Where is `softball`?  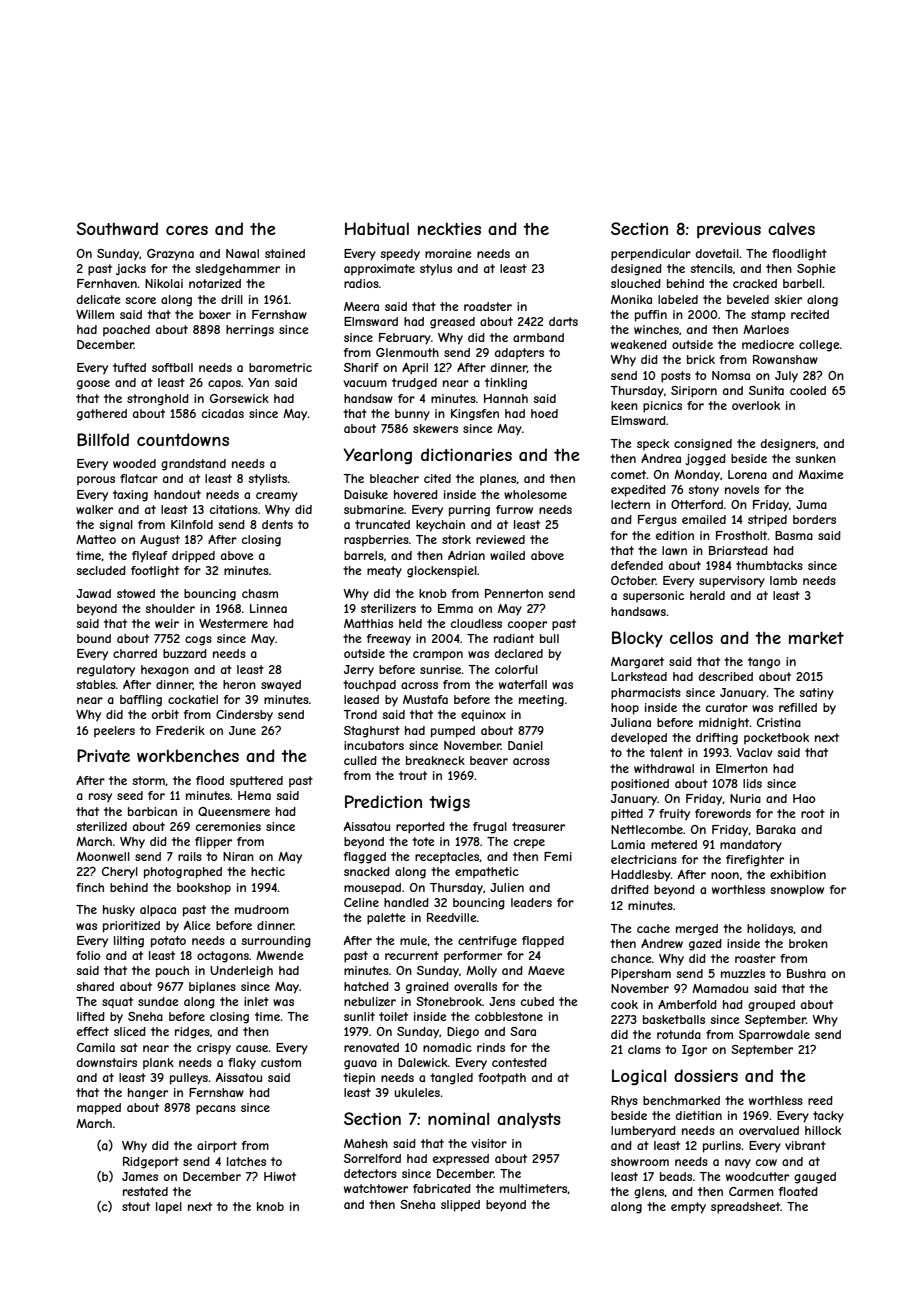 softball is located at coordinates (172, 367).
